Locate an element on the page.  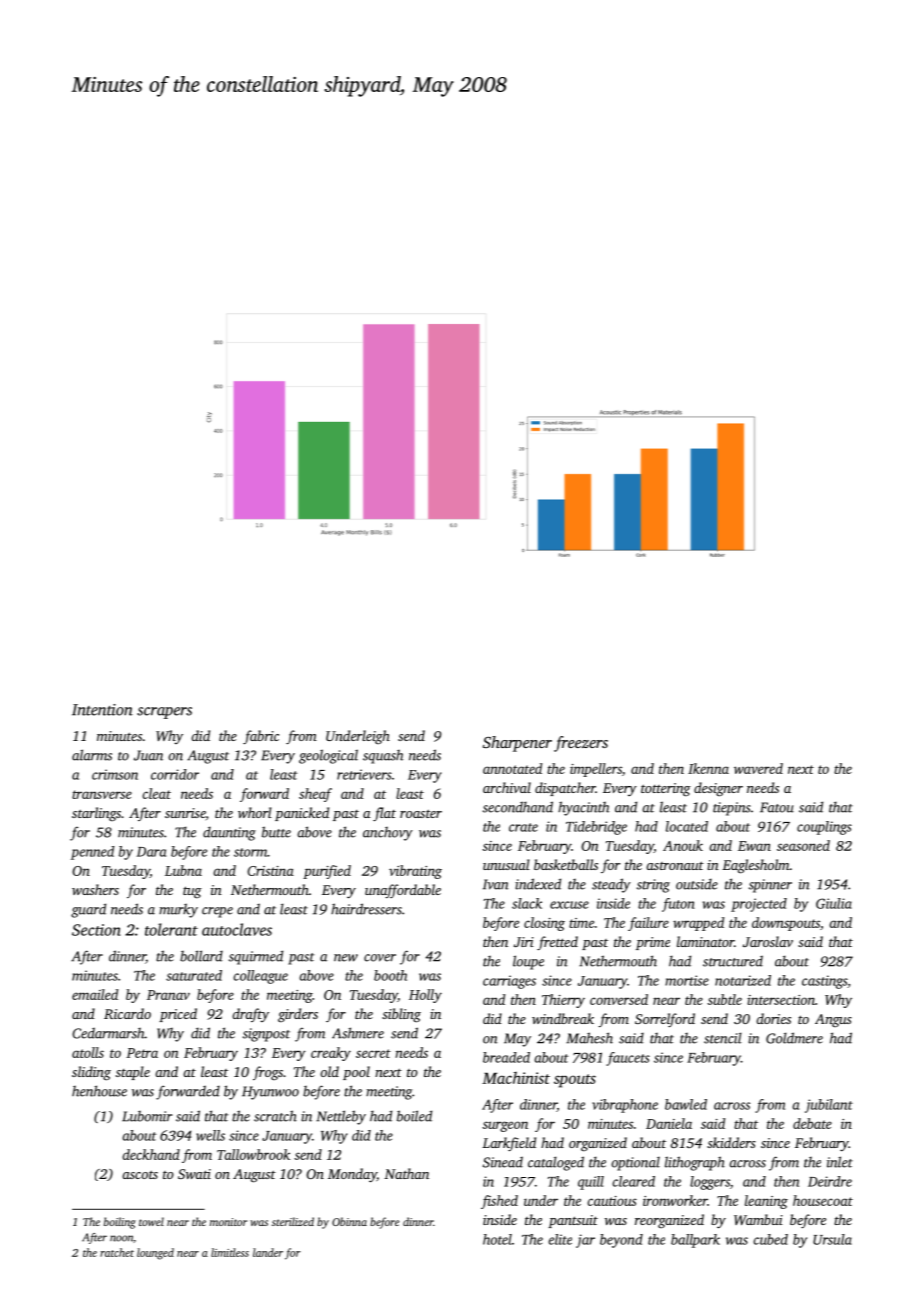
Intention is located at coordinates (102, 710).
